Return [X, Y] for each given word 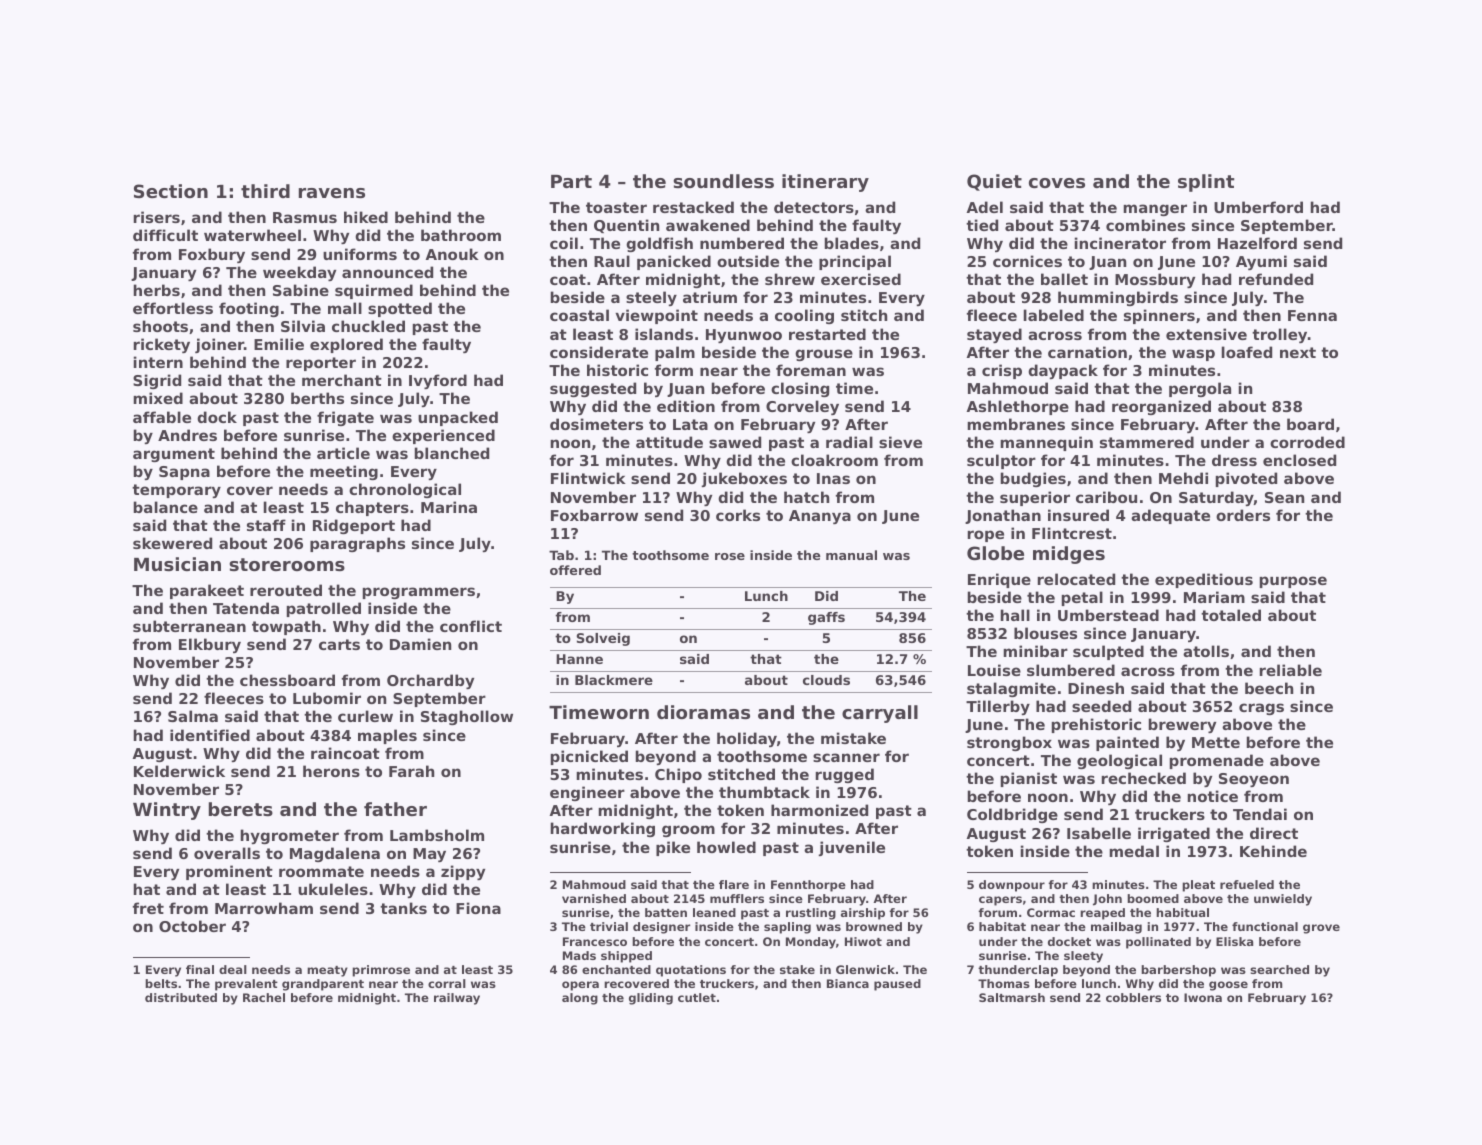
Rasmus [305, 217]
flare [734, 884]
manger [1155, 210]
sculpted [1108, 652]
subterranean [189, 626]
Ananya [820, 517]
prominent [229, 872]
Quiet [994, 182]
